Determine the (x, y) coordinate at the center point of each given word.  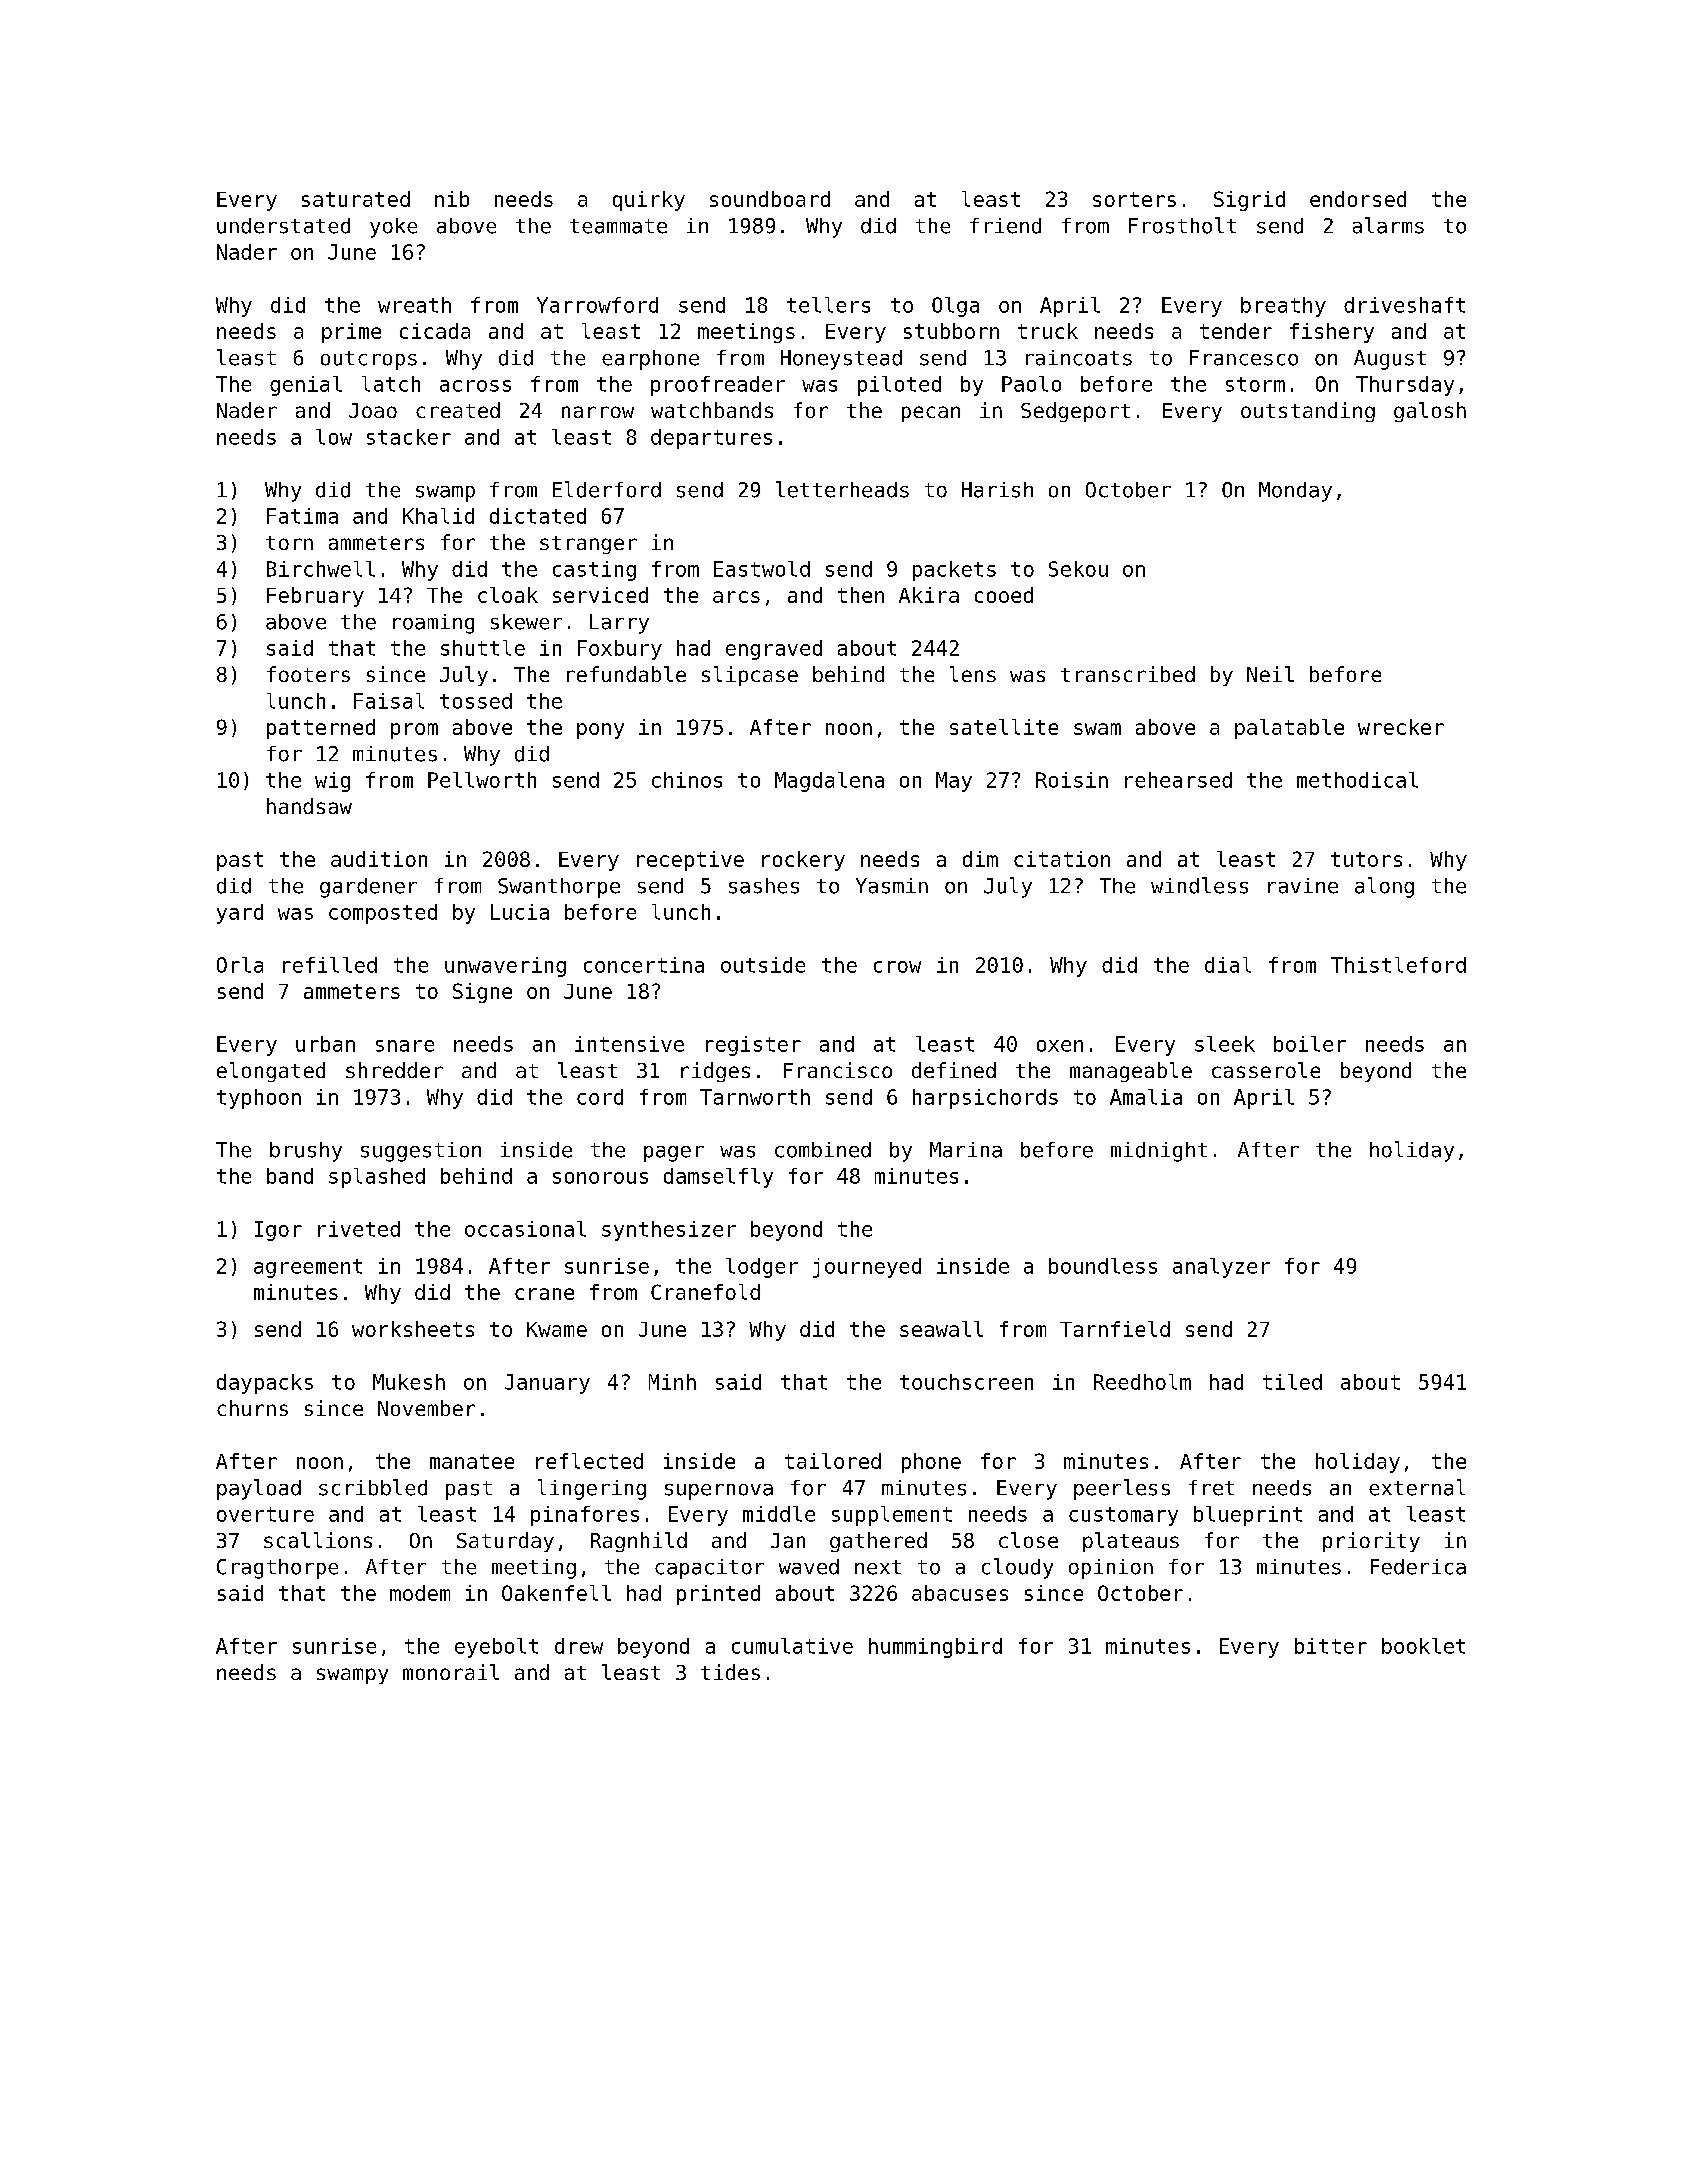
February (315, 597)
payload (259, 1489)
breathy (1283, 307)
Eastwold (762, 569)
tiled (1292, 1382)
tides (730, 1672)
